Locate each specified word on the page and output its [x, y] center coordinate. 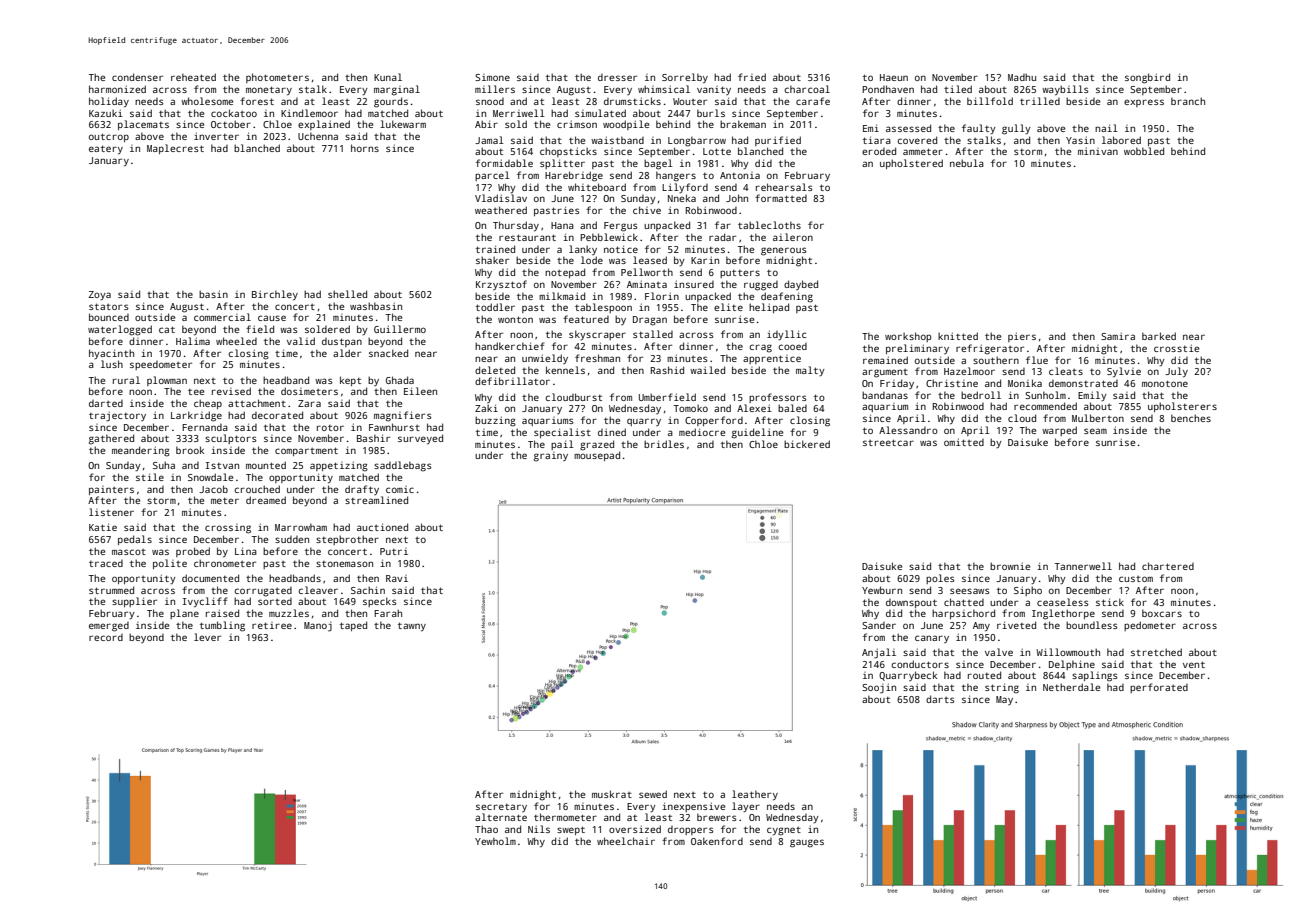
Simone [492, 77]
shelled [347, 294]
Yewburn [882, 590]
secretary [501, 808]
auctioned [382, 527]
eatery [106, 150]
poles [940, 579]
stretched [1156, 652]
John [737, 198]
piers [1022, 337]
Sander [879, 625]
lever [207, 637]
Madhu [1022, 77]
